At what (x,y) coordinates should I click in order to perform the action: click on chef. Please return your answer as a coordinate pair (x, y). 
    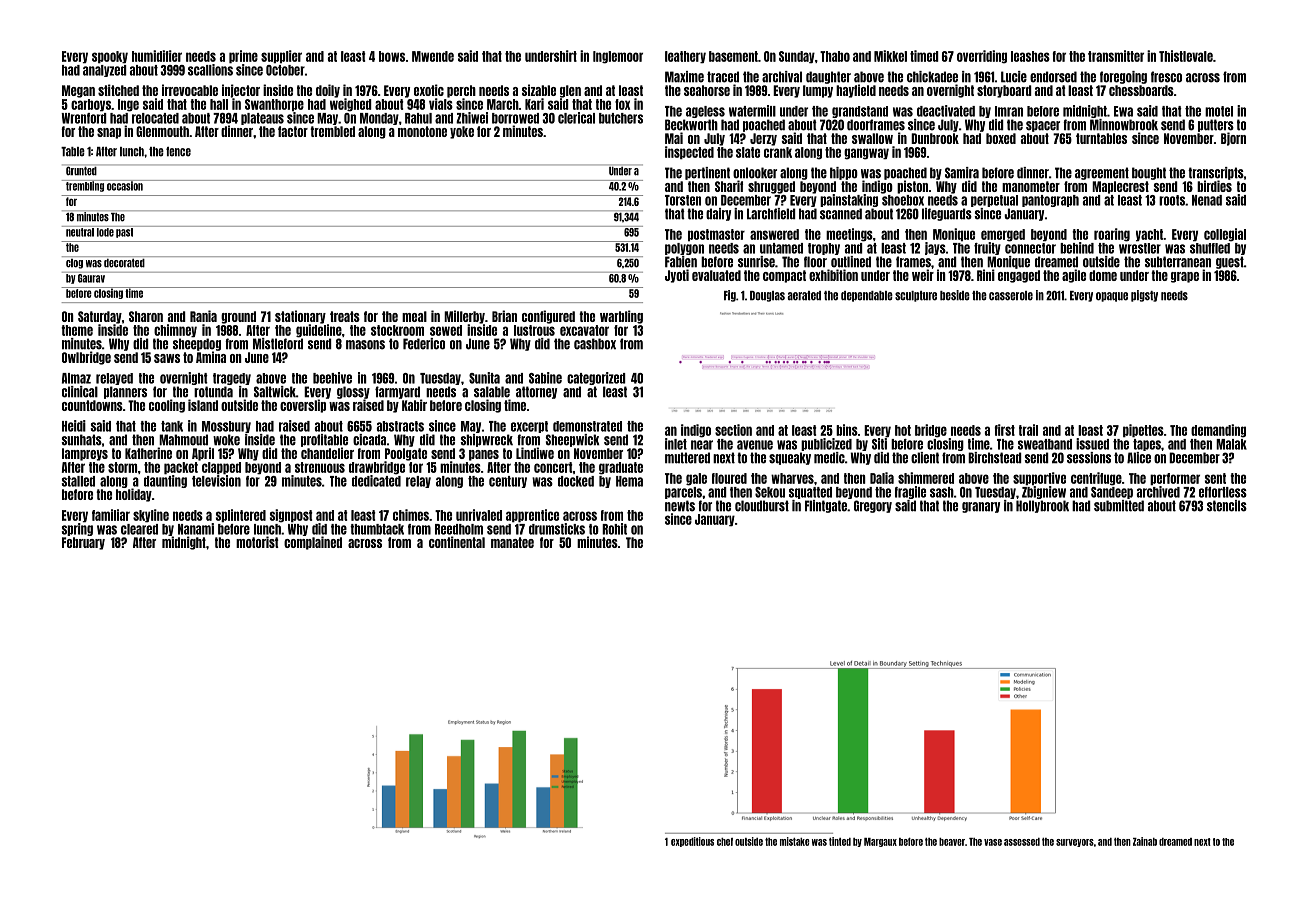
    Looking at the image, I should click on (725, 842).
